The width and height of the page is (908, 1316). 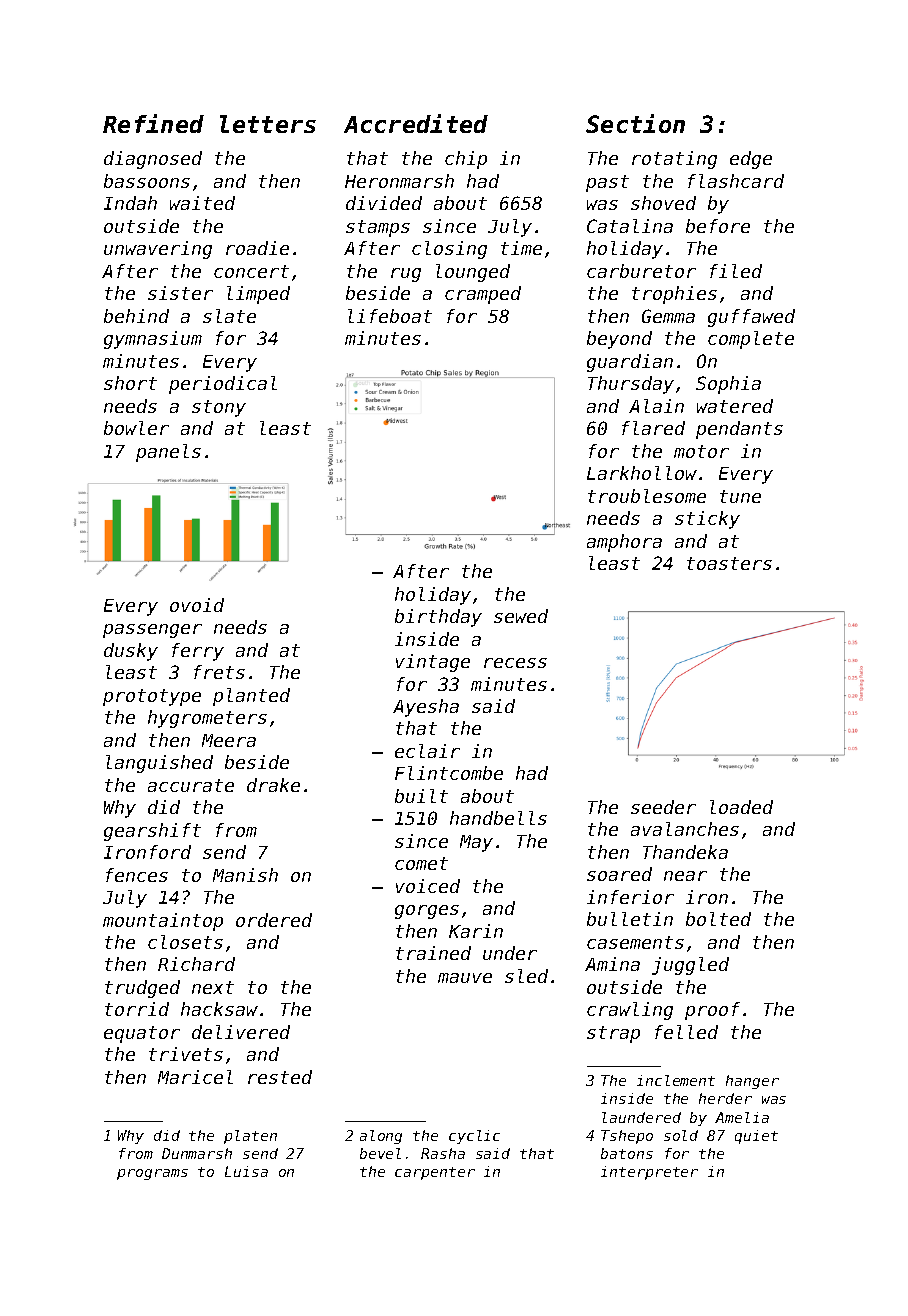 I want to click on delivered, so click(x=241, y=1032).
